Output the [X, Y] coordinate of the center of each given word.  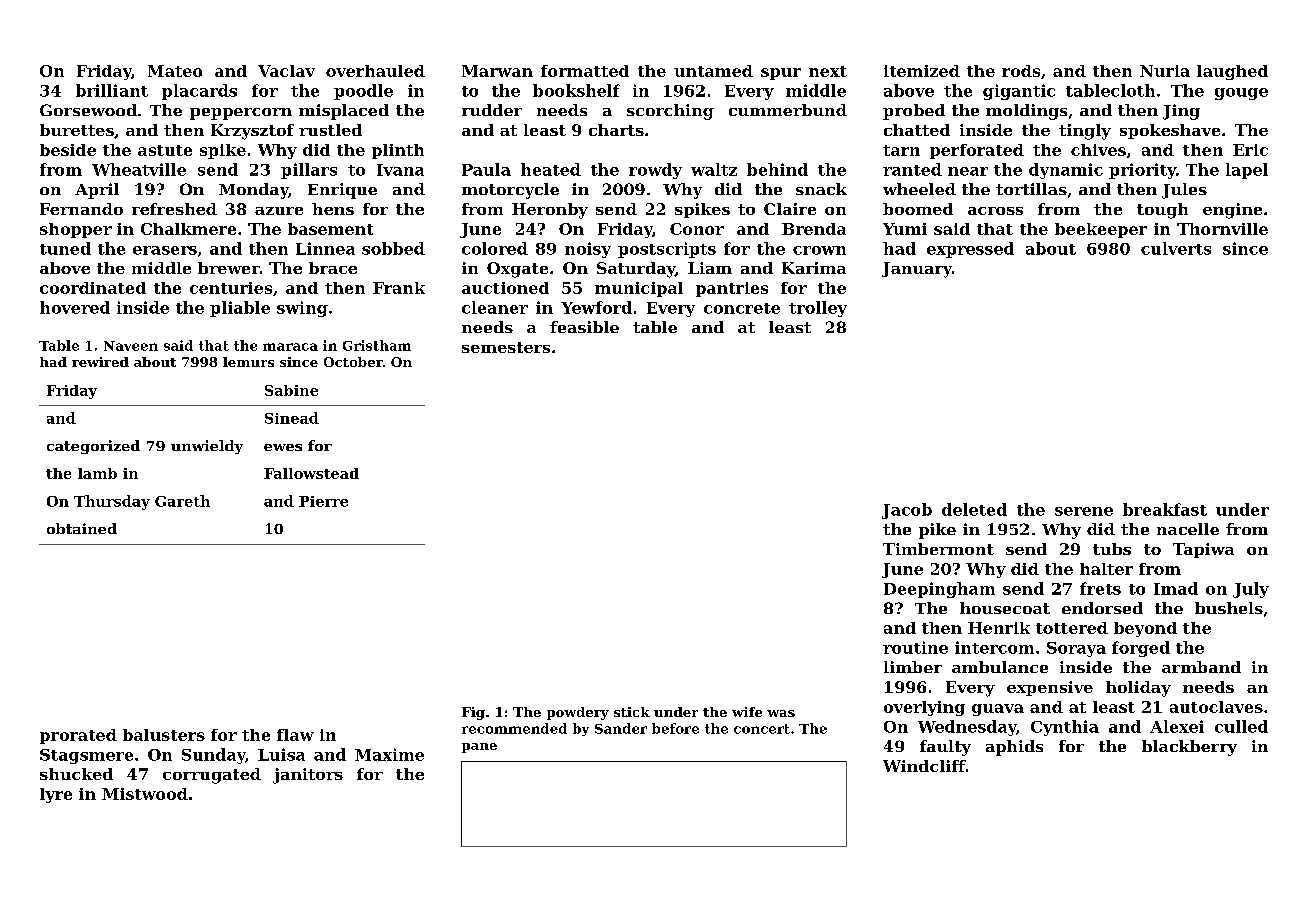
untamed [713, 71]
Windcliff [924, 766]
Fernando [81, 209]
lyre [56, 795]
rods [1021, 71]
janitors [308, 776]
